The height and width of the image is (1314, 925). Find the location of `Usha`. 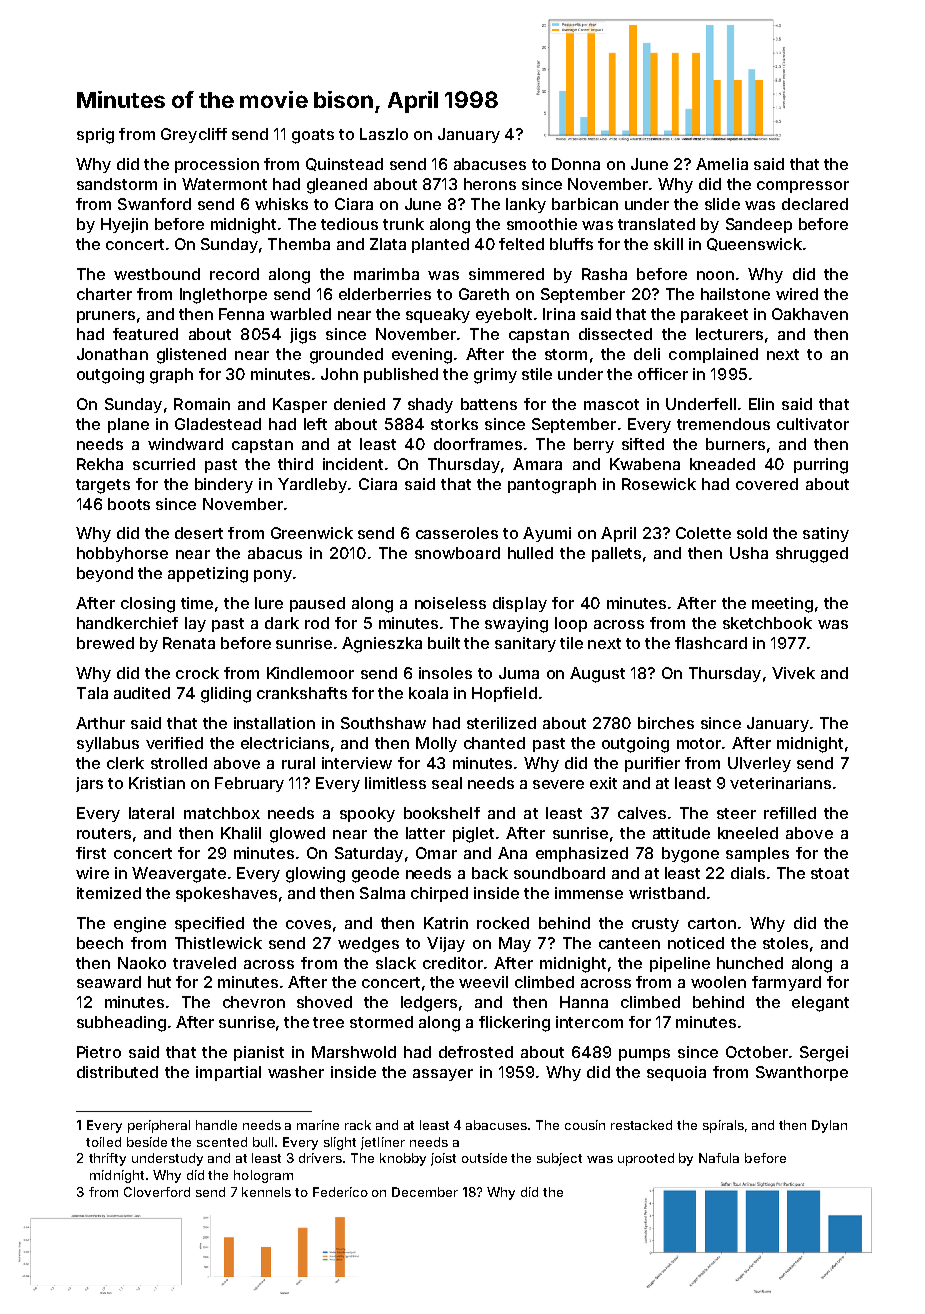

Usha is located at coordinates (749, 553).
